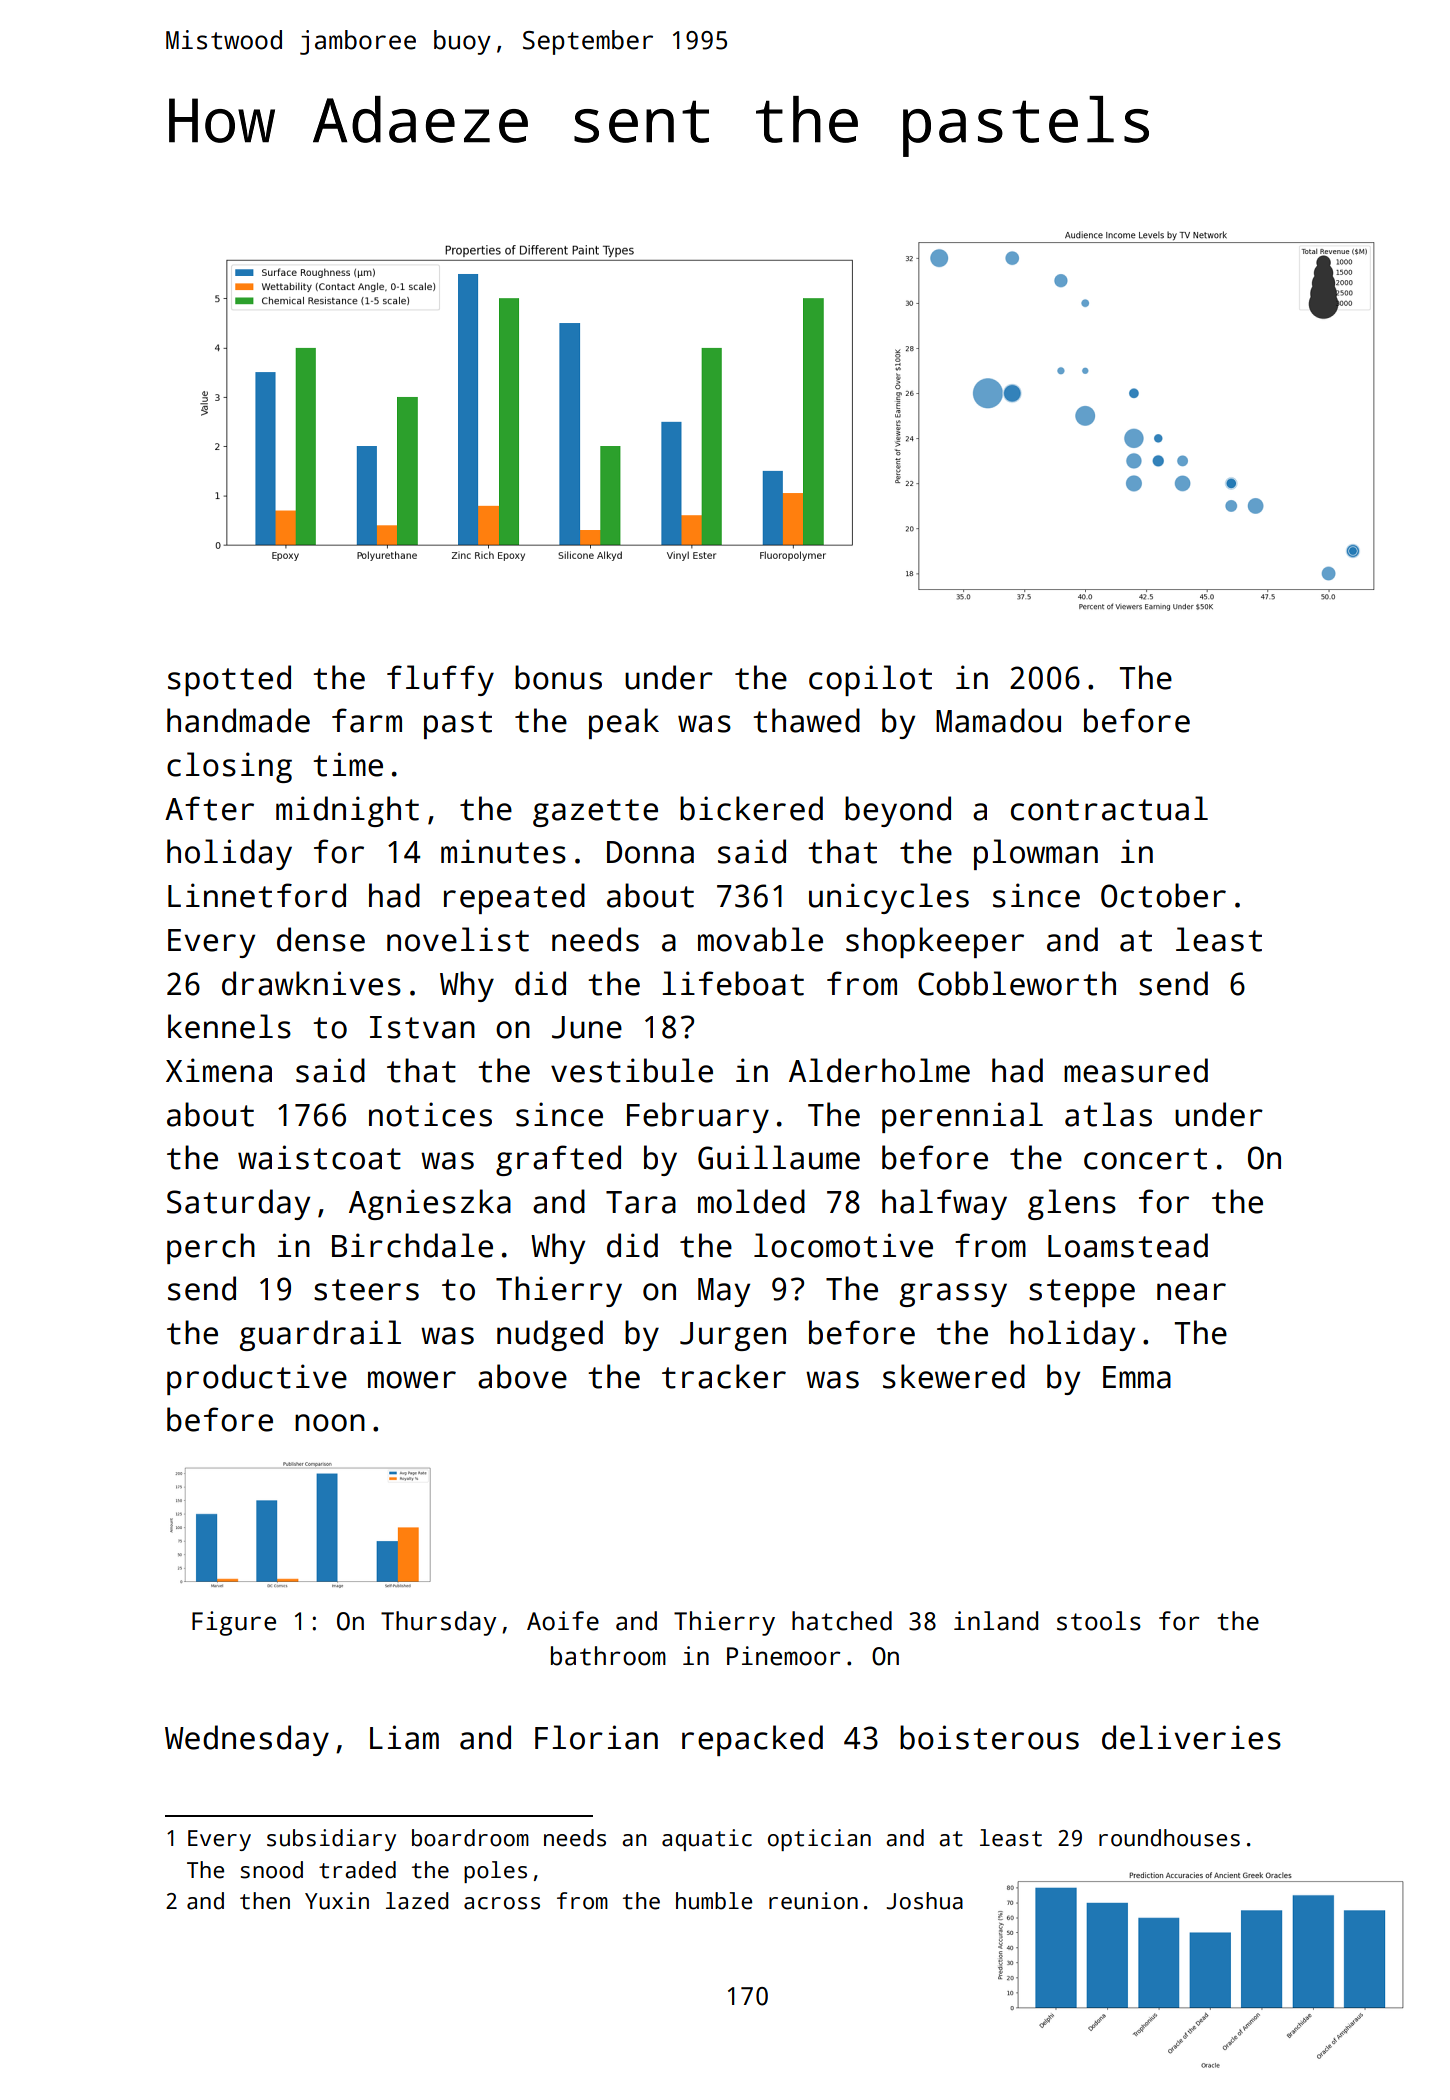 The image size is (1450, 2100). Describe the element at coordinates (650, 852) in the screenshot. I see `Donna` at that location.
